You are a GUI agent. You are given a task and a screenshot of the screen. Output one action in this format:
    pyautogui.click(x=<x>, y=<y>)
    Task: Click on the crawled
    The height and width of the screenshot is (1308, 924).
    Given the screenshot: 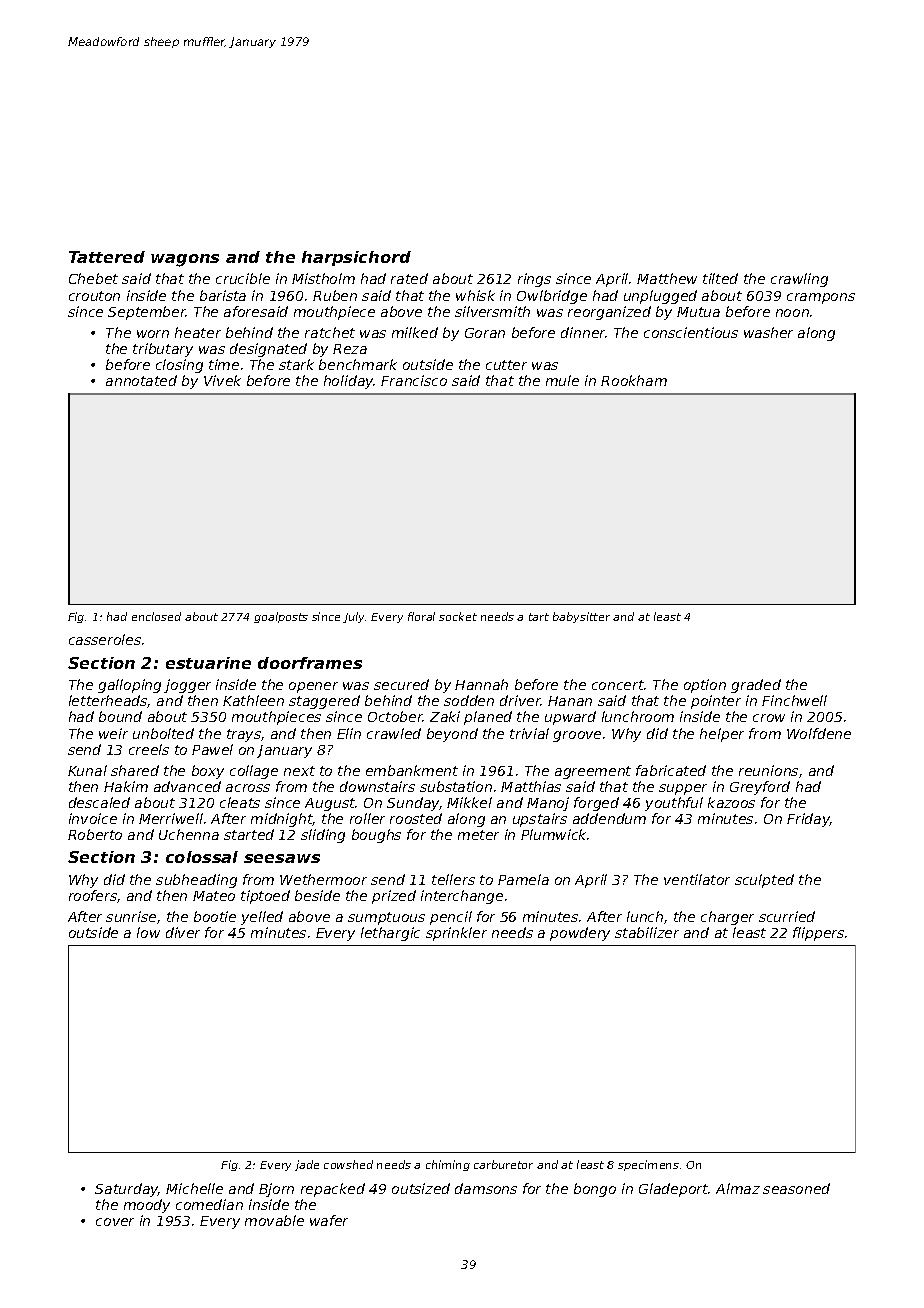 What is the action you would take?
    pyautogui.click(x=394, y=733)
